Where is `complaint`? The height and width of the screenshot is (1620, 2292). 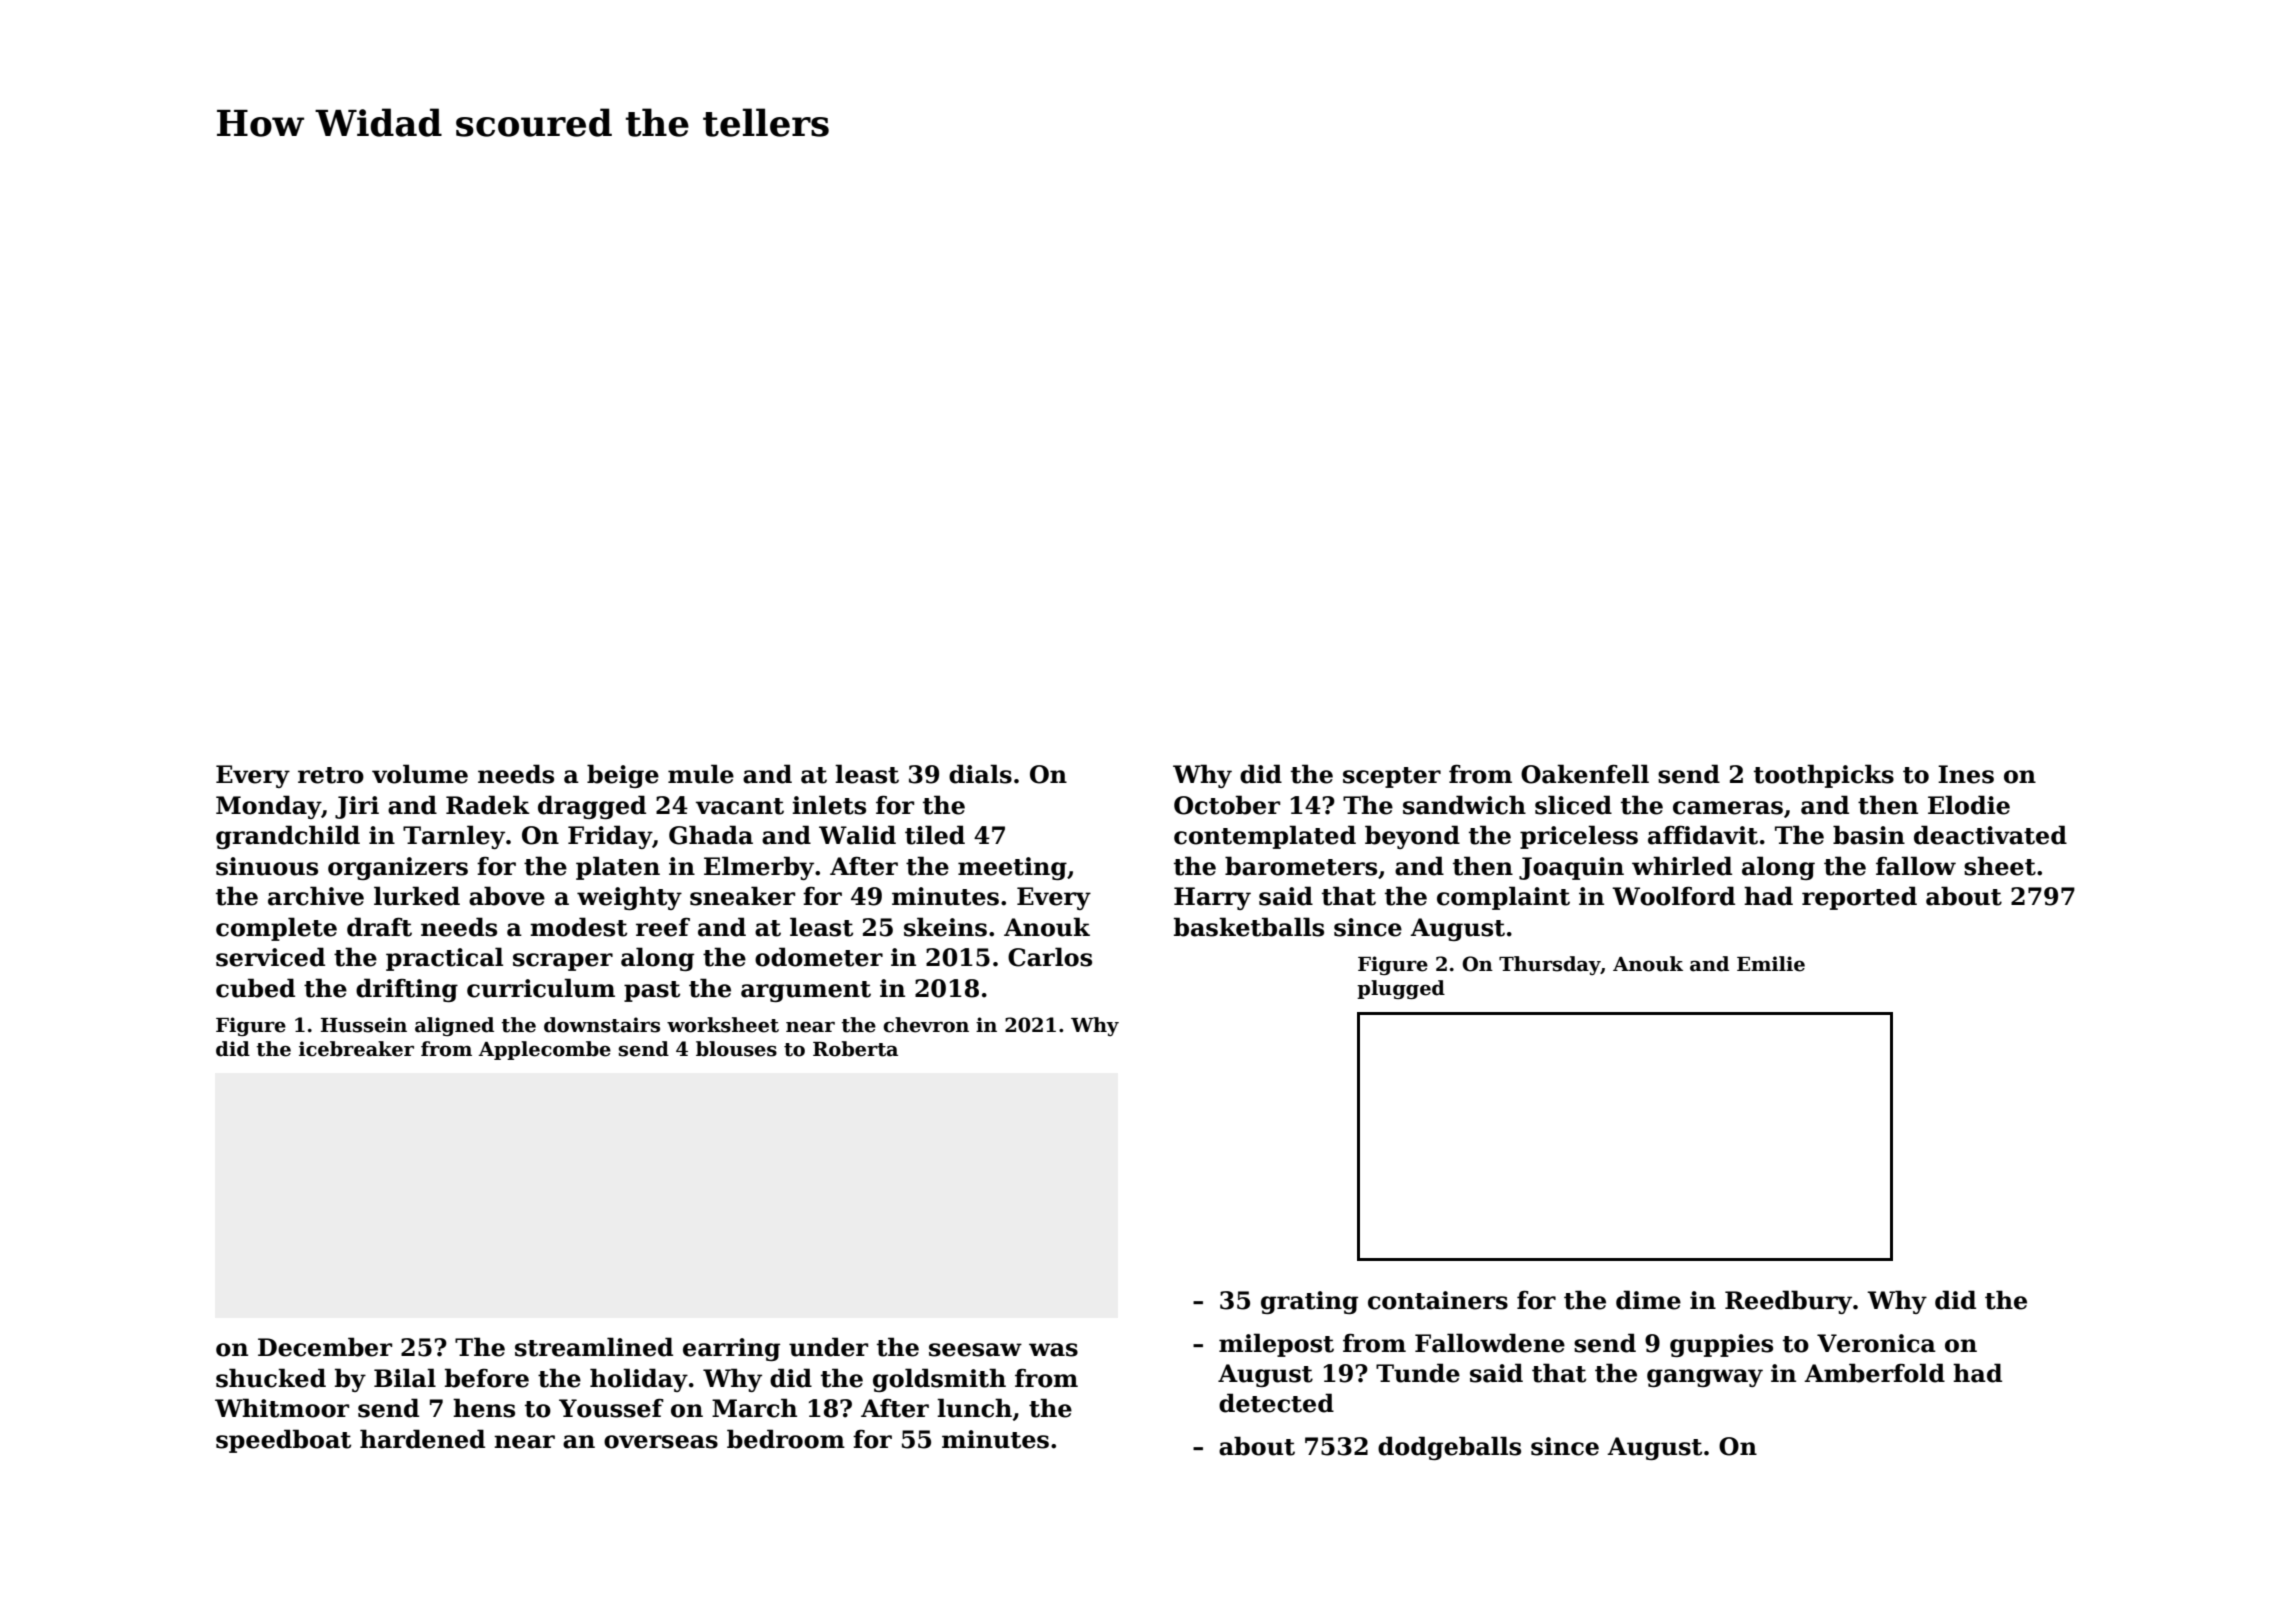
complaint is located at coordinates (1503, 898).
